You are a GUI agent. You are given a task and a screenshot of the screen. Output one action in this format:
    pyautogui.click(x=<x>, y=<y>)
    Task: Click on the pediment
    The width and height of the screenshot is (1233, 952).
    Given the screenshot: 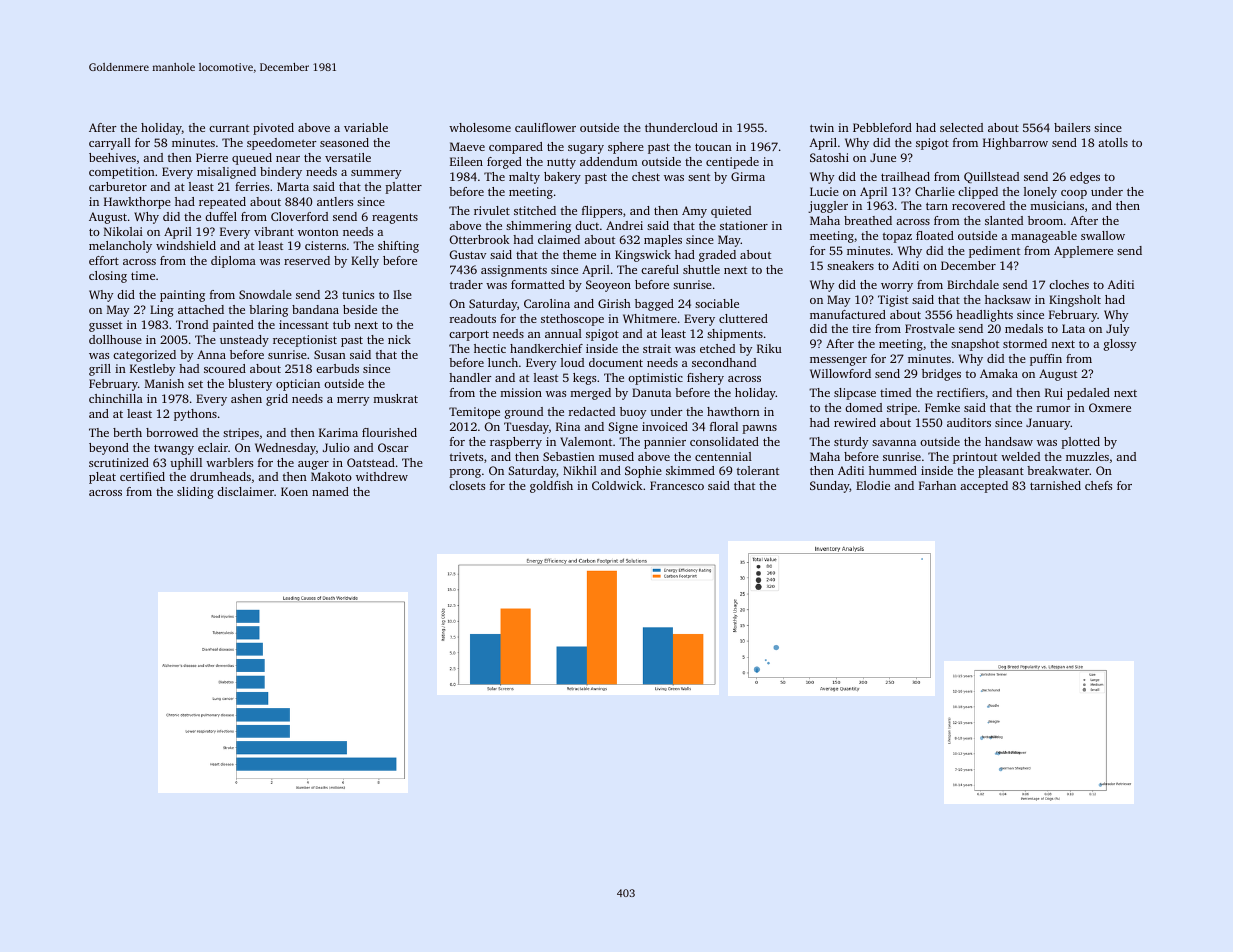 What is the action you would take?
    pyautogui.click(x=994, y=252)
